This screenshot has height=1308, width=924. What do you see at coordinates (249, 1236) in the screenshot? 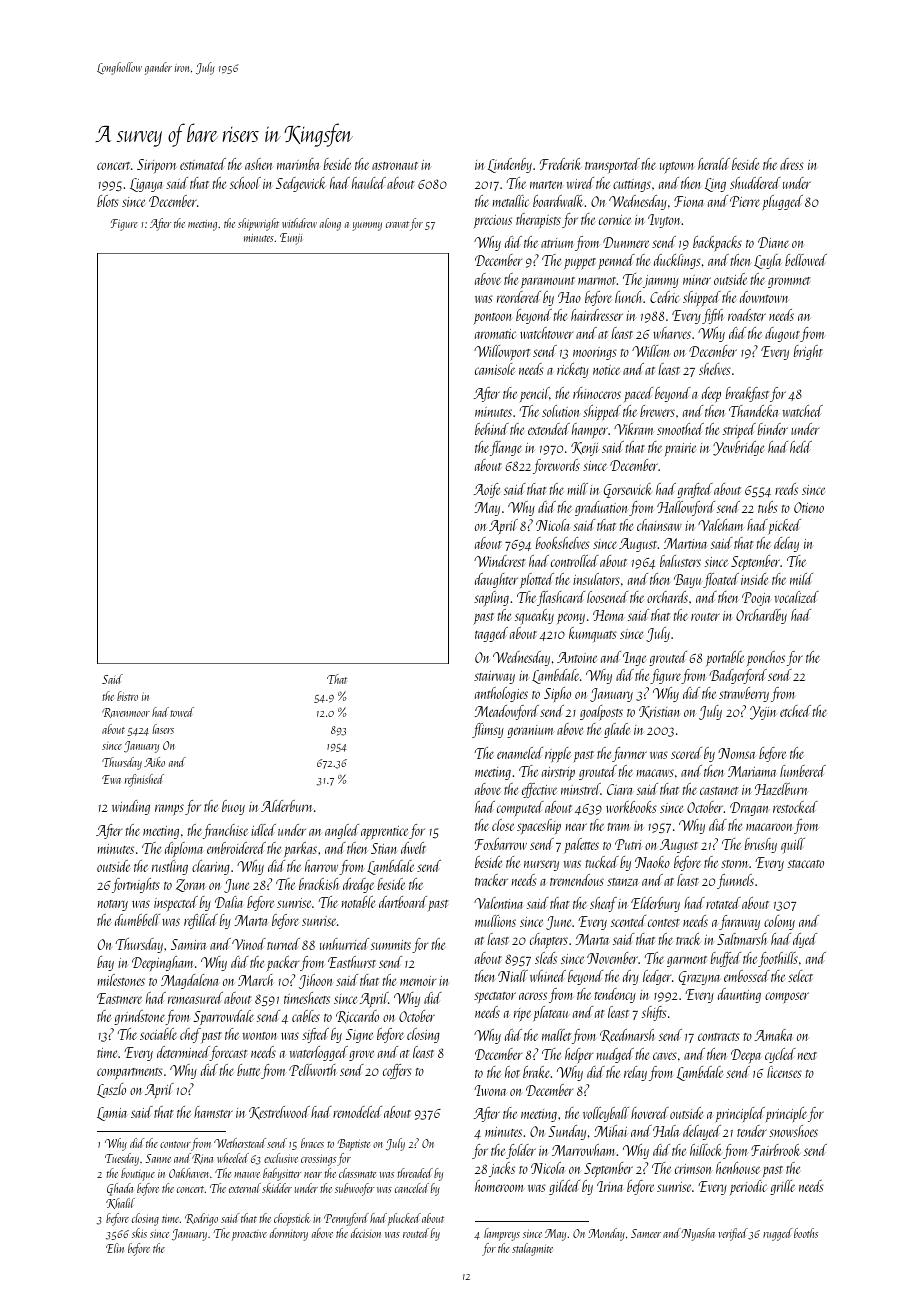
I see `proactive` at bounding box center [249, 1236].
